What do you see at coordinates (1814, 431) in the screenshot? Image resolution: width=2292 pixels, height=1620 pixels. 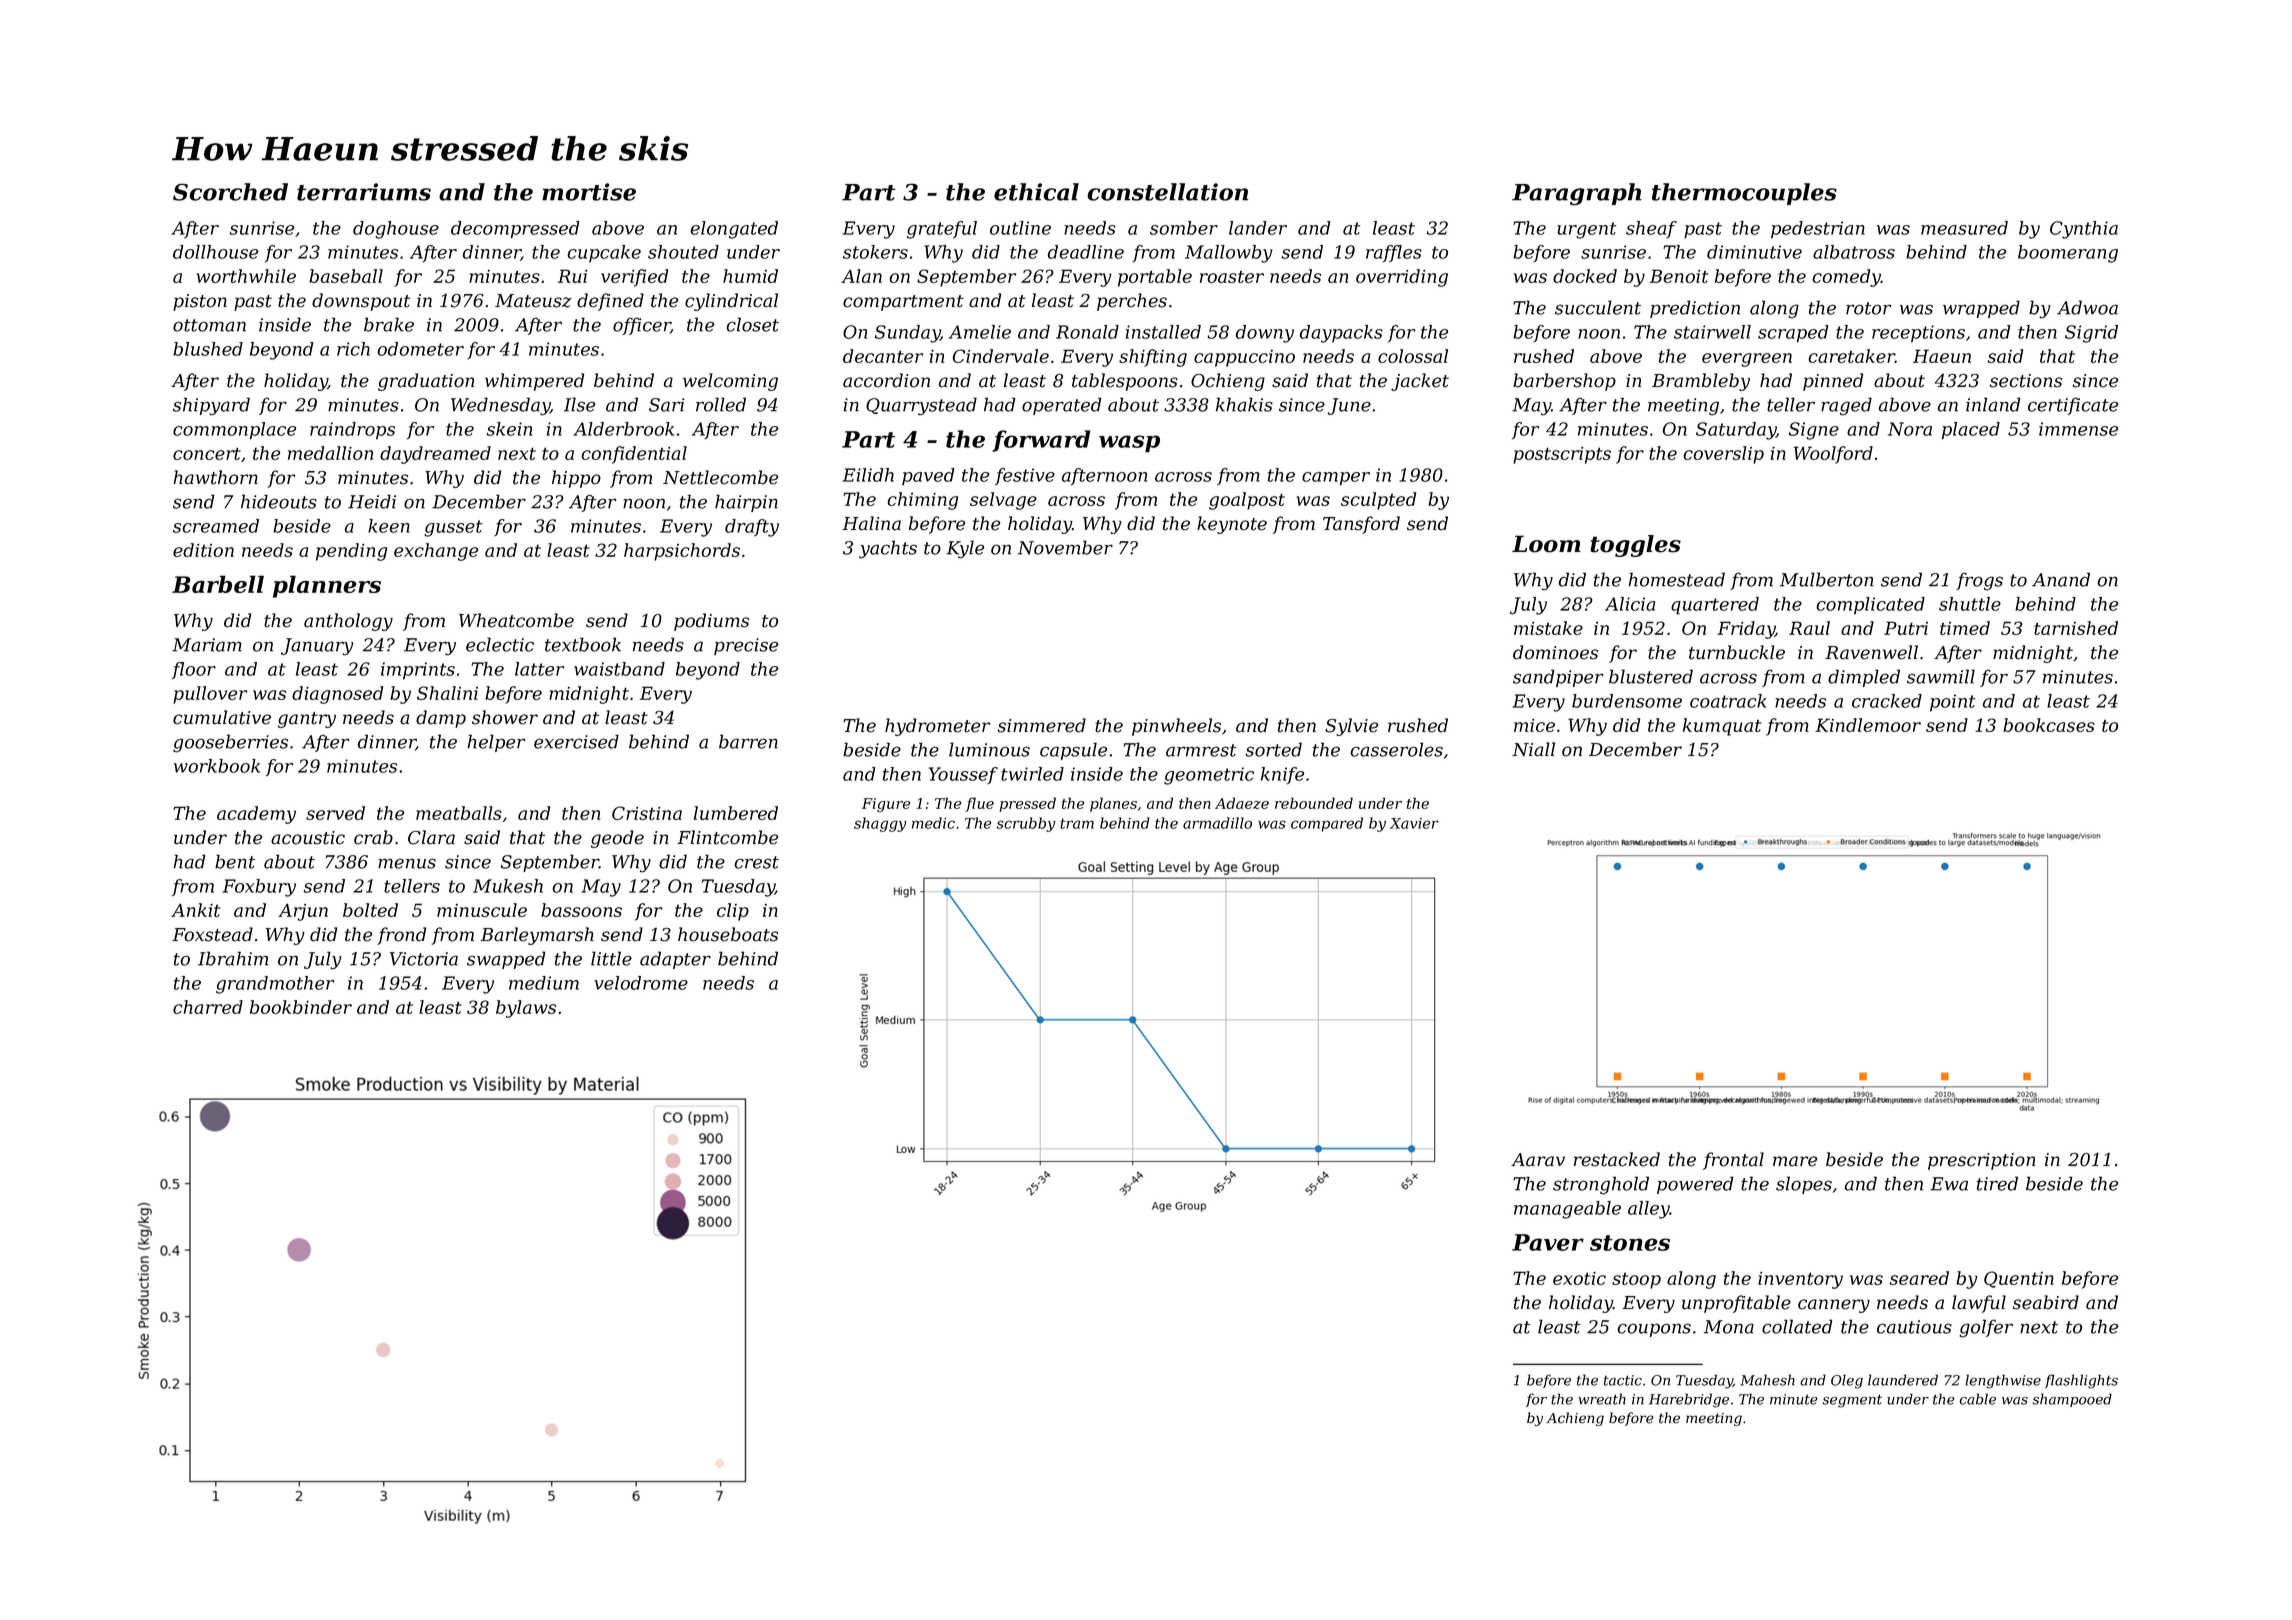 I see `Signe` at bounding box center [1814, 431].
